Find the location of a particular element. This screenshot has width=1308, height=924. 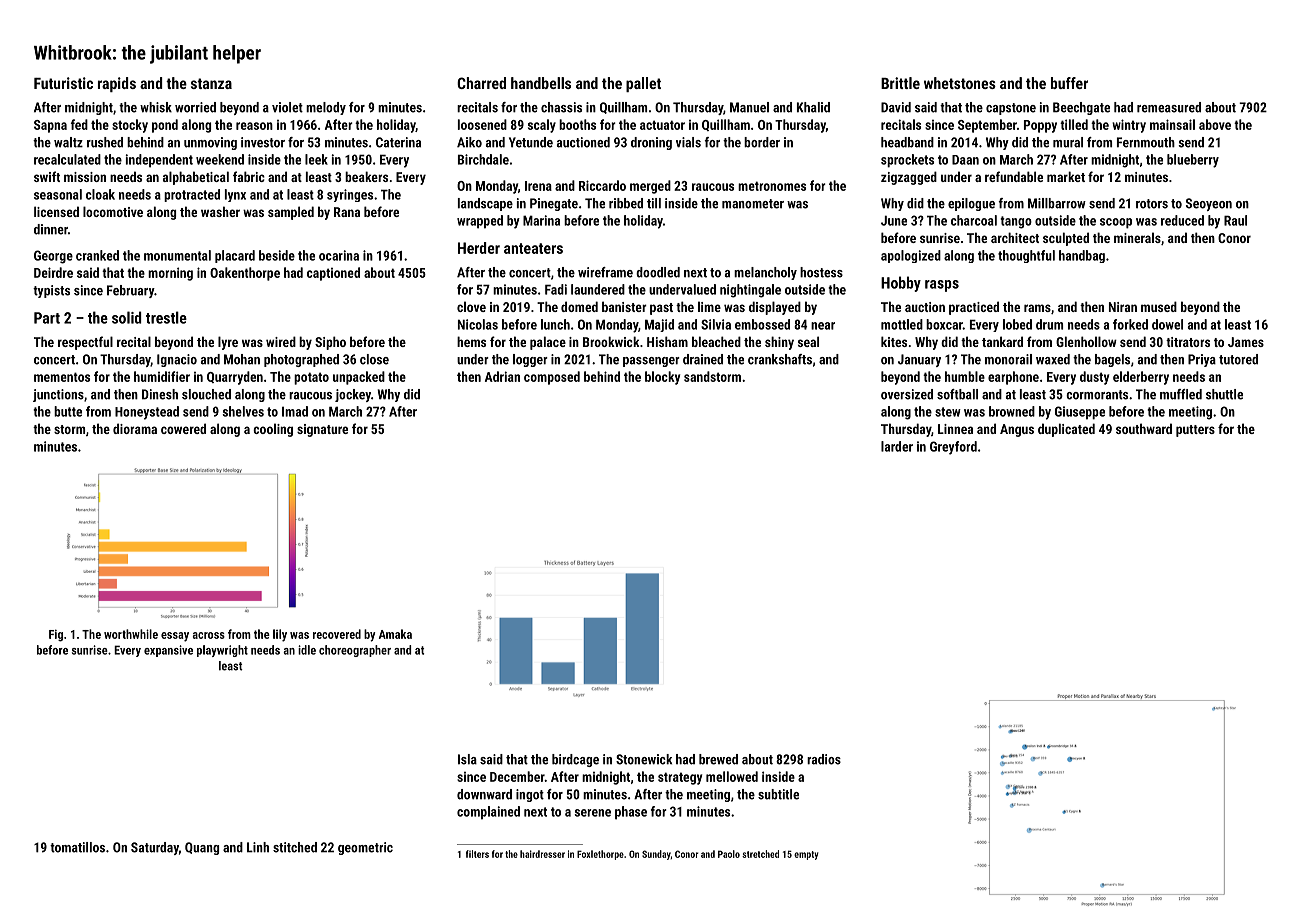

larder is located at coordinates (897, 446).
